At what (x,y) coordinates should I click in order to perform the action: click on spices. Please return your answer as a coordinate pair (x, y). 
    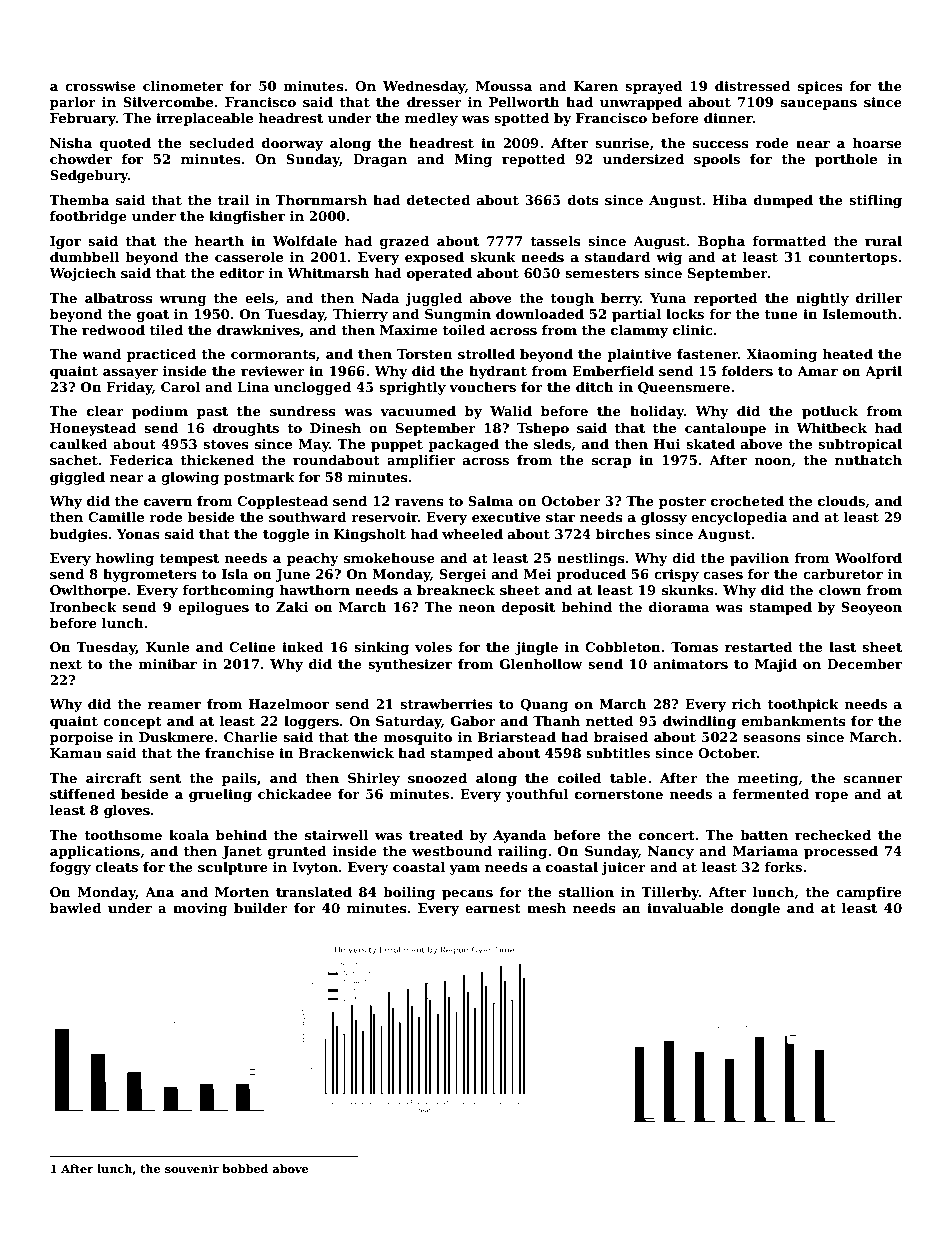
    Looking at the image, I should click on (820, 87).
